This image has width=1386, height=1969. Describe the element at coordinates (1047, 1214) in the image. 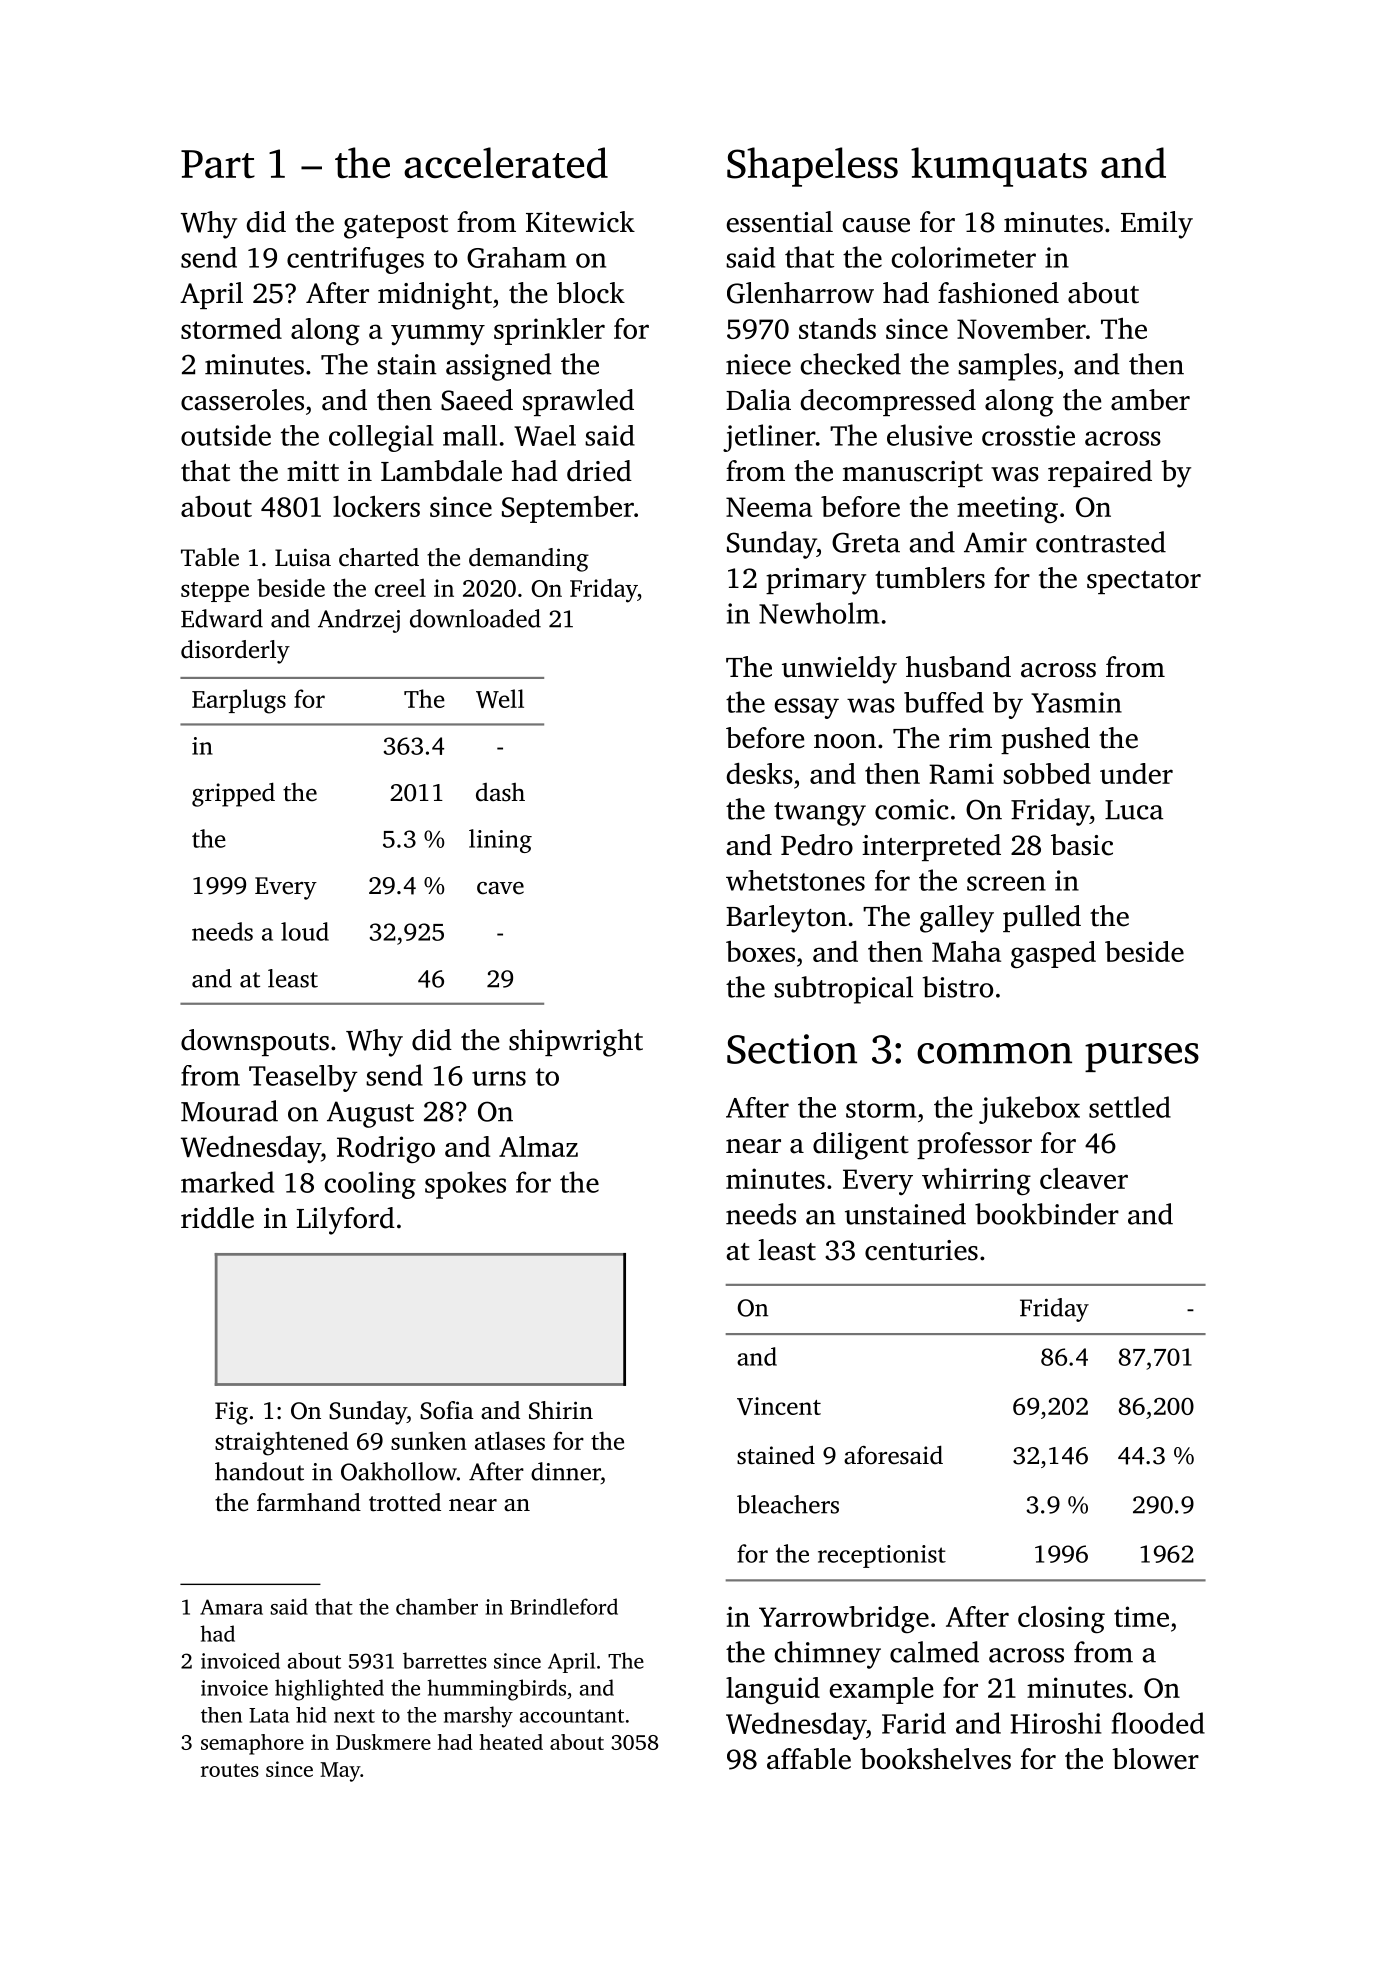

I see `bookbinder` at that location.
